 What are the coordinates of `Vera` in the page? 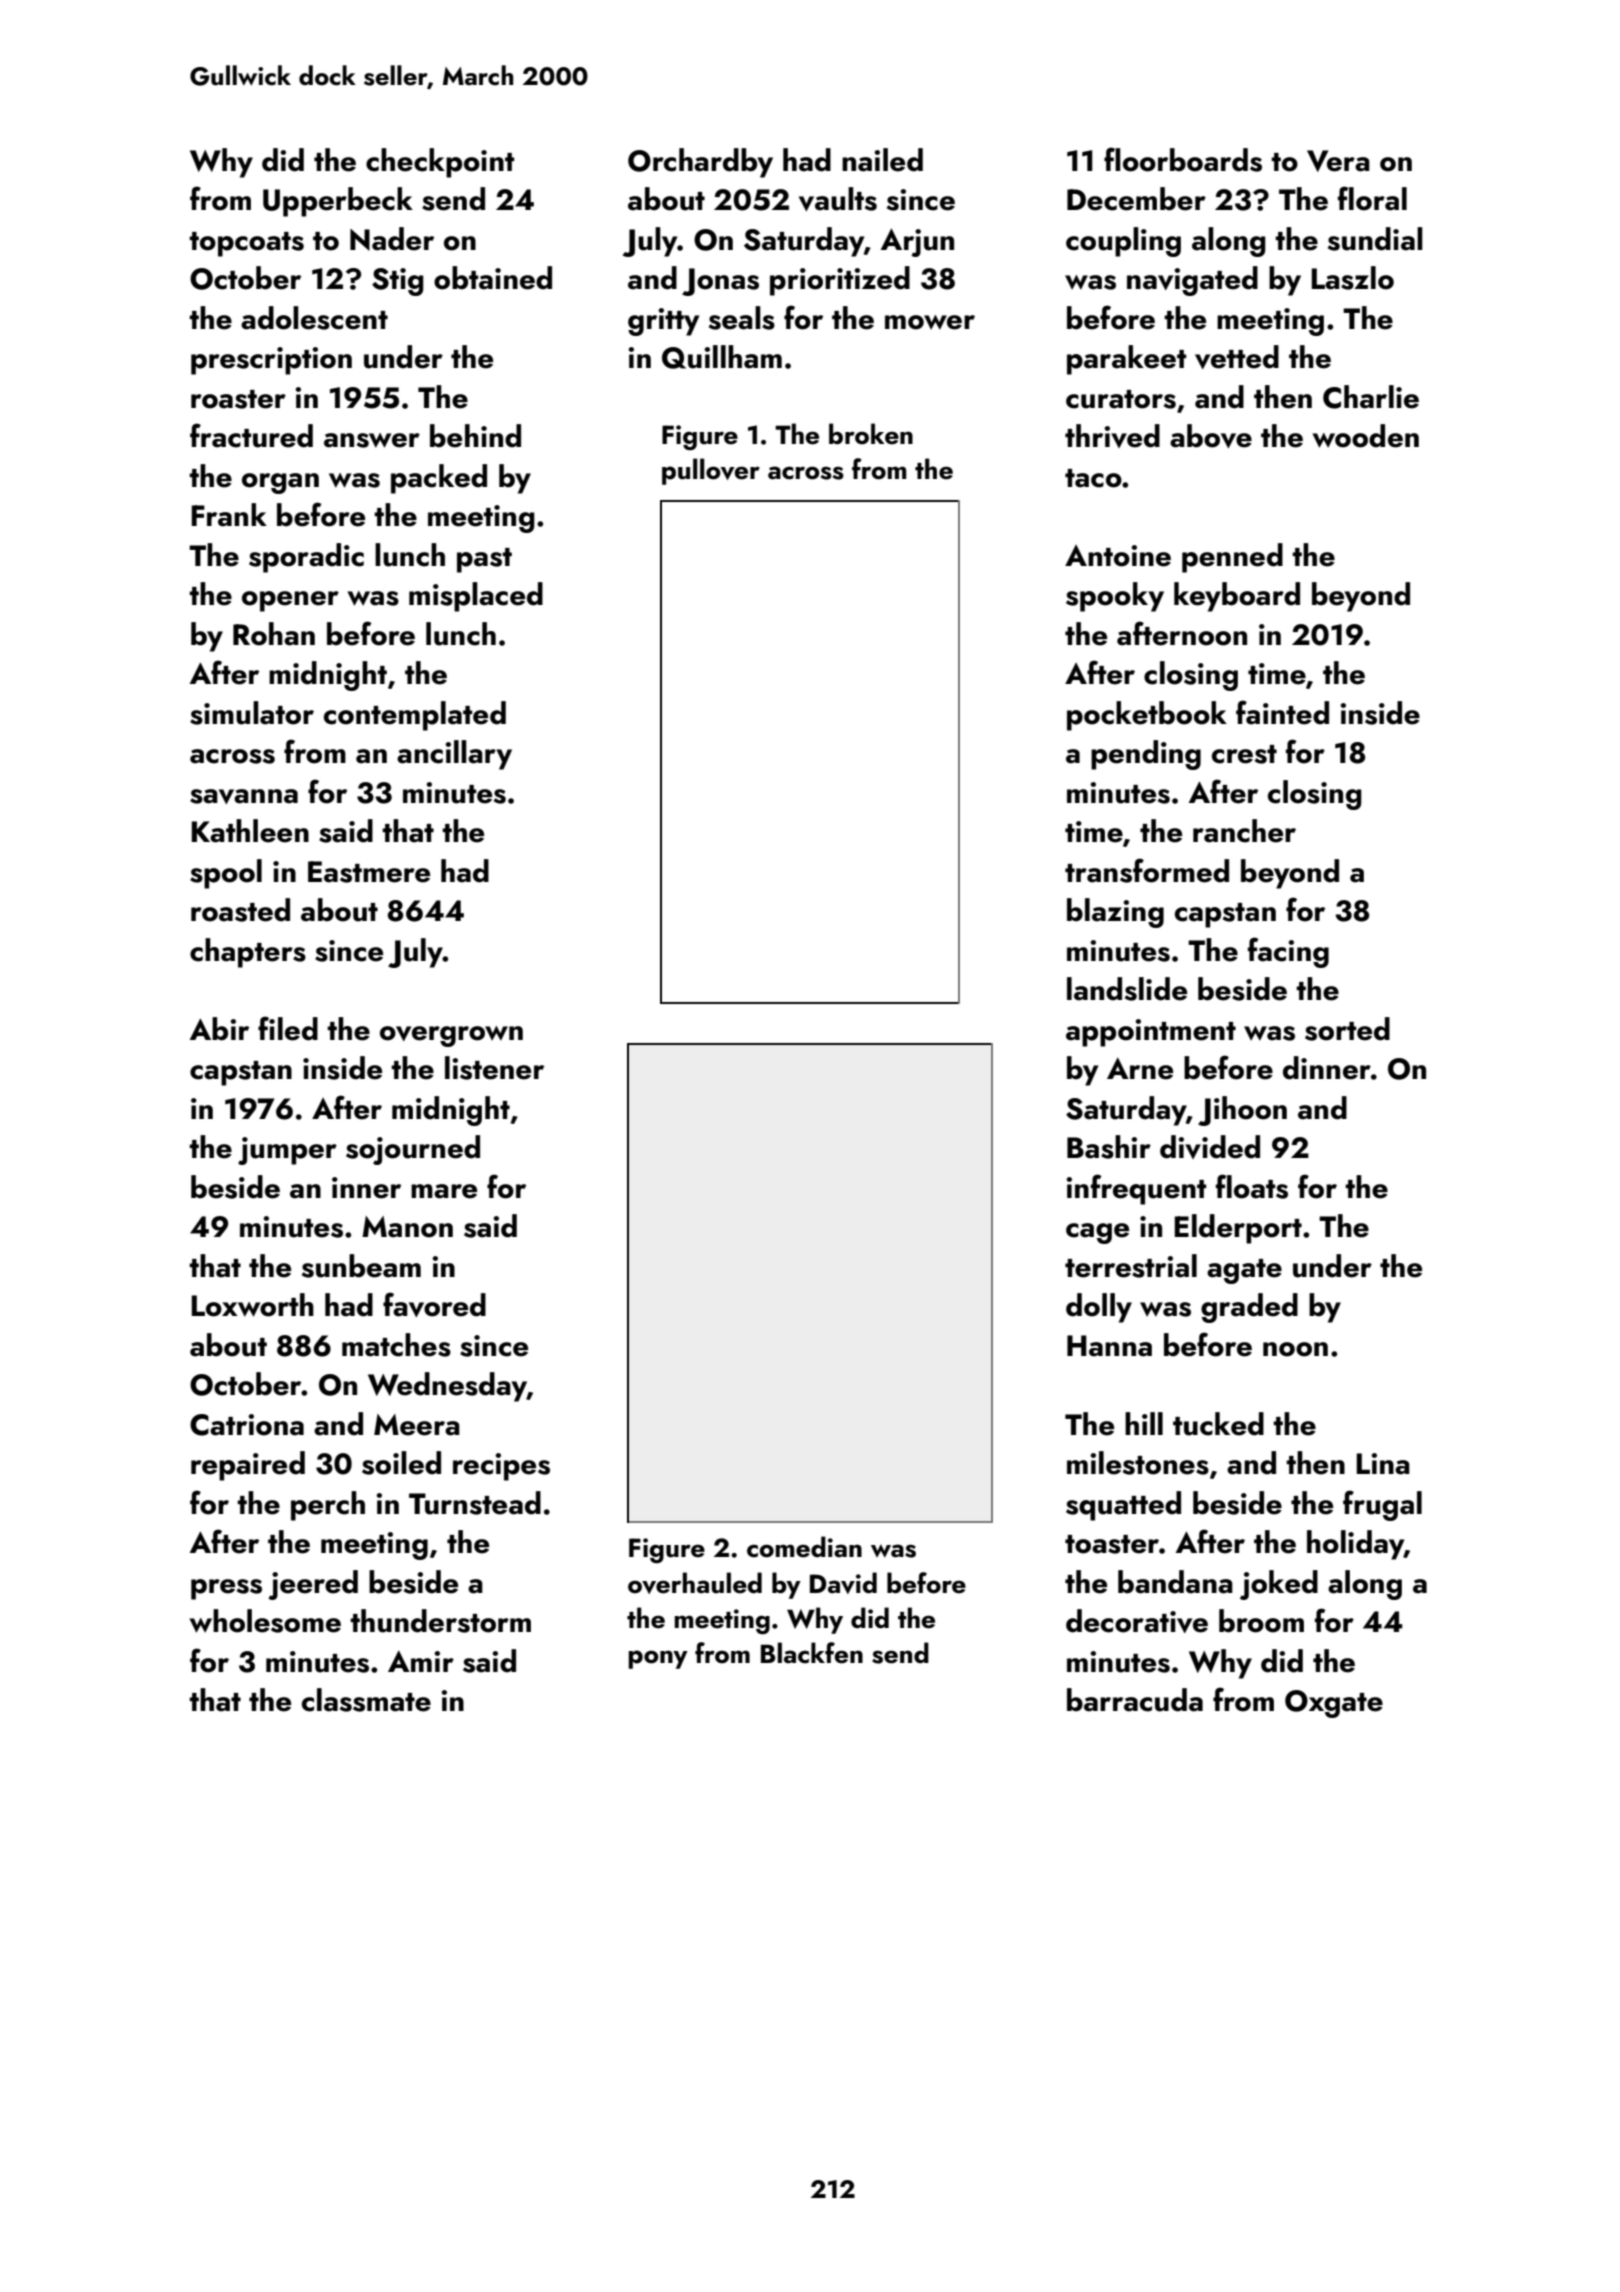 It's located at (1338, 161).
